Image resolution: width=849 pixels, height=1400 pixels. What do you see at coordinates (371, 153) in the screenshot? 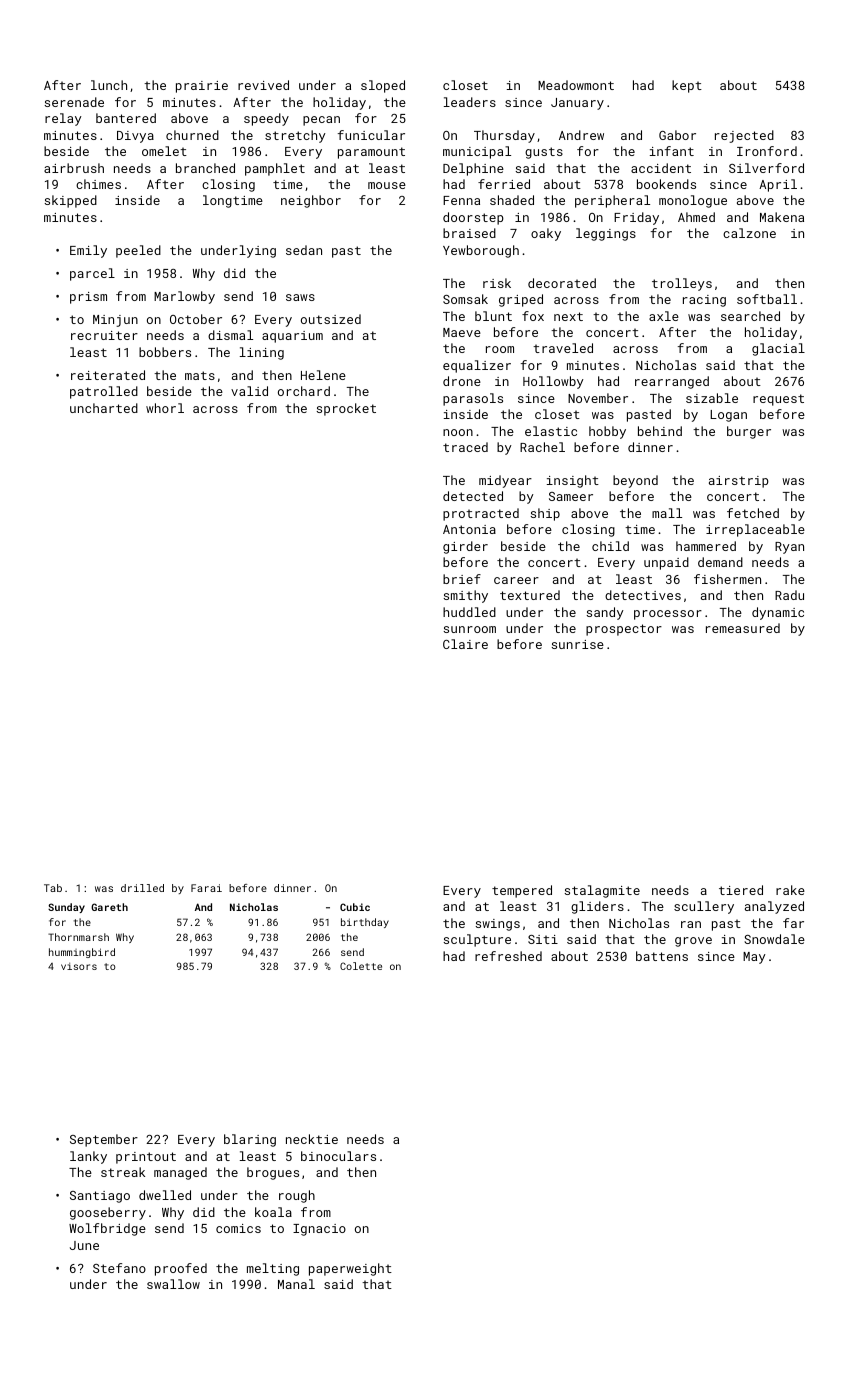
I see `paramount` at bounding box center [371, 153].
